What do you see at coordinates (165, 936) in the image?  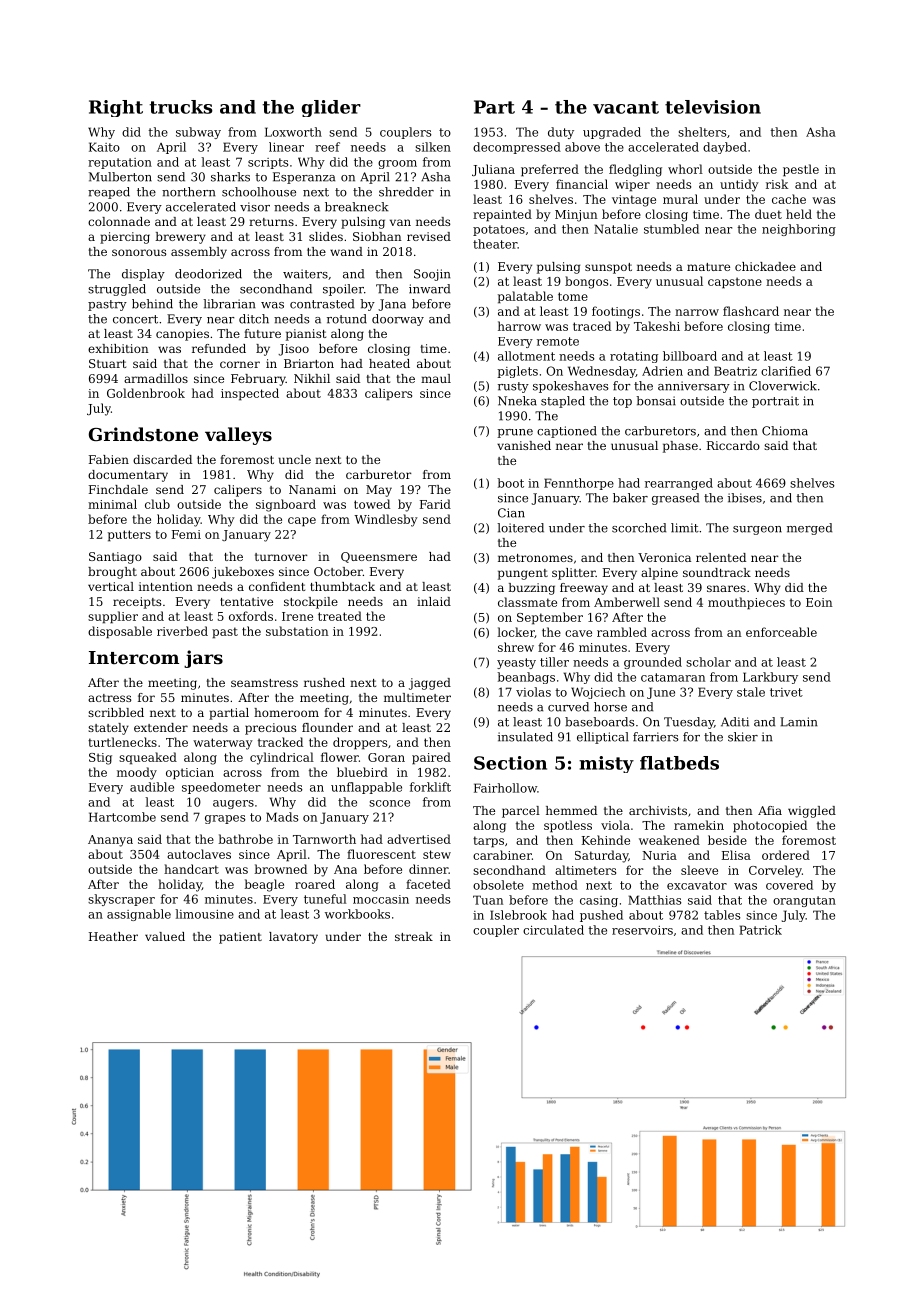 I see `valued` at bounding box center [165, 936].
